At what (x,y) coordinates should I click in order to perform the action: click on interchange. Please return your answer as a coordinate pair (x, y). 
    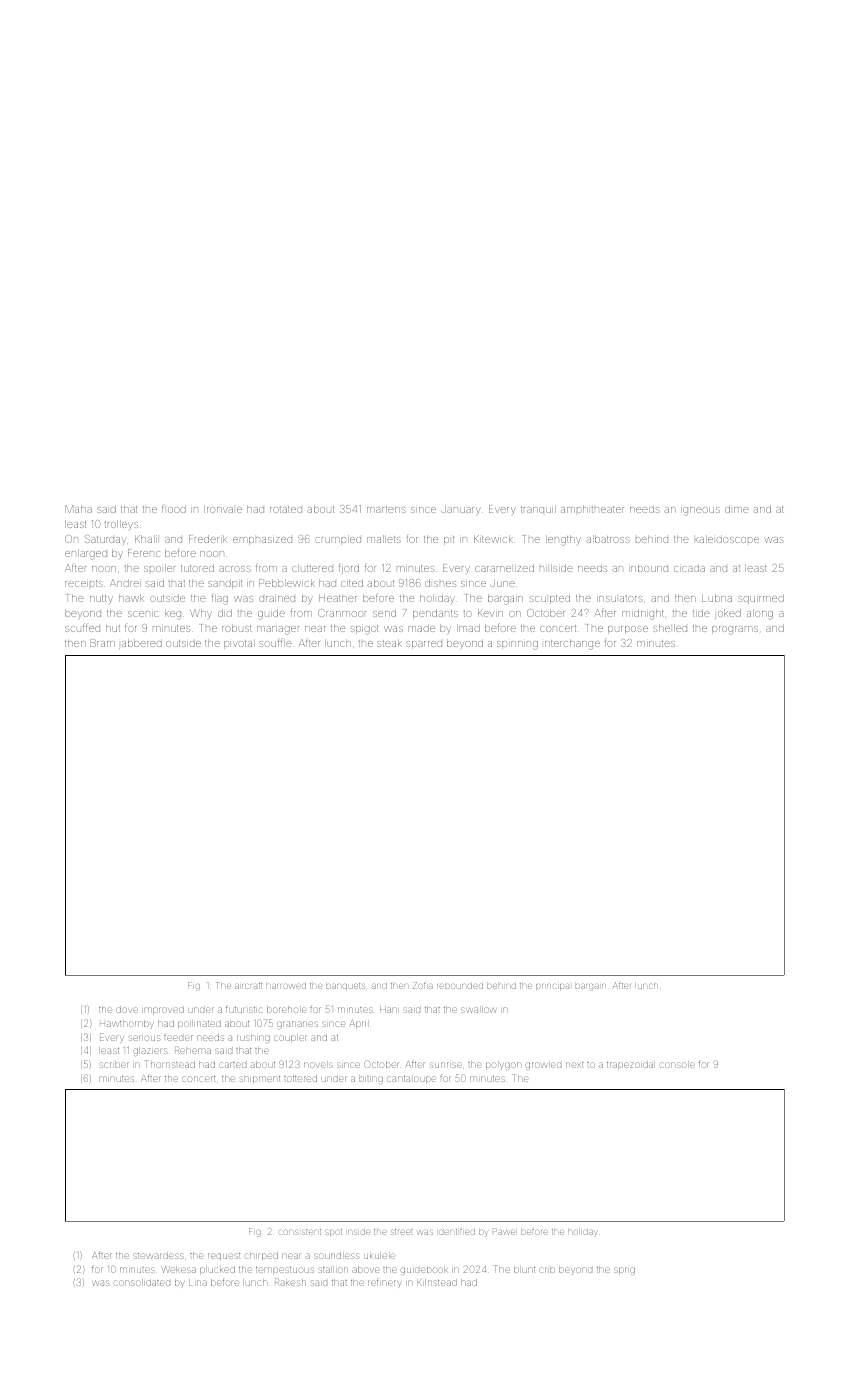
    Looking at the image, I should click on (572, 644).
